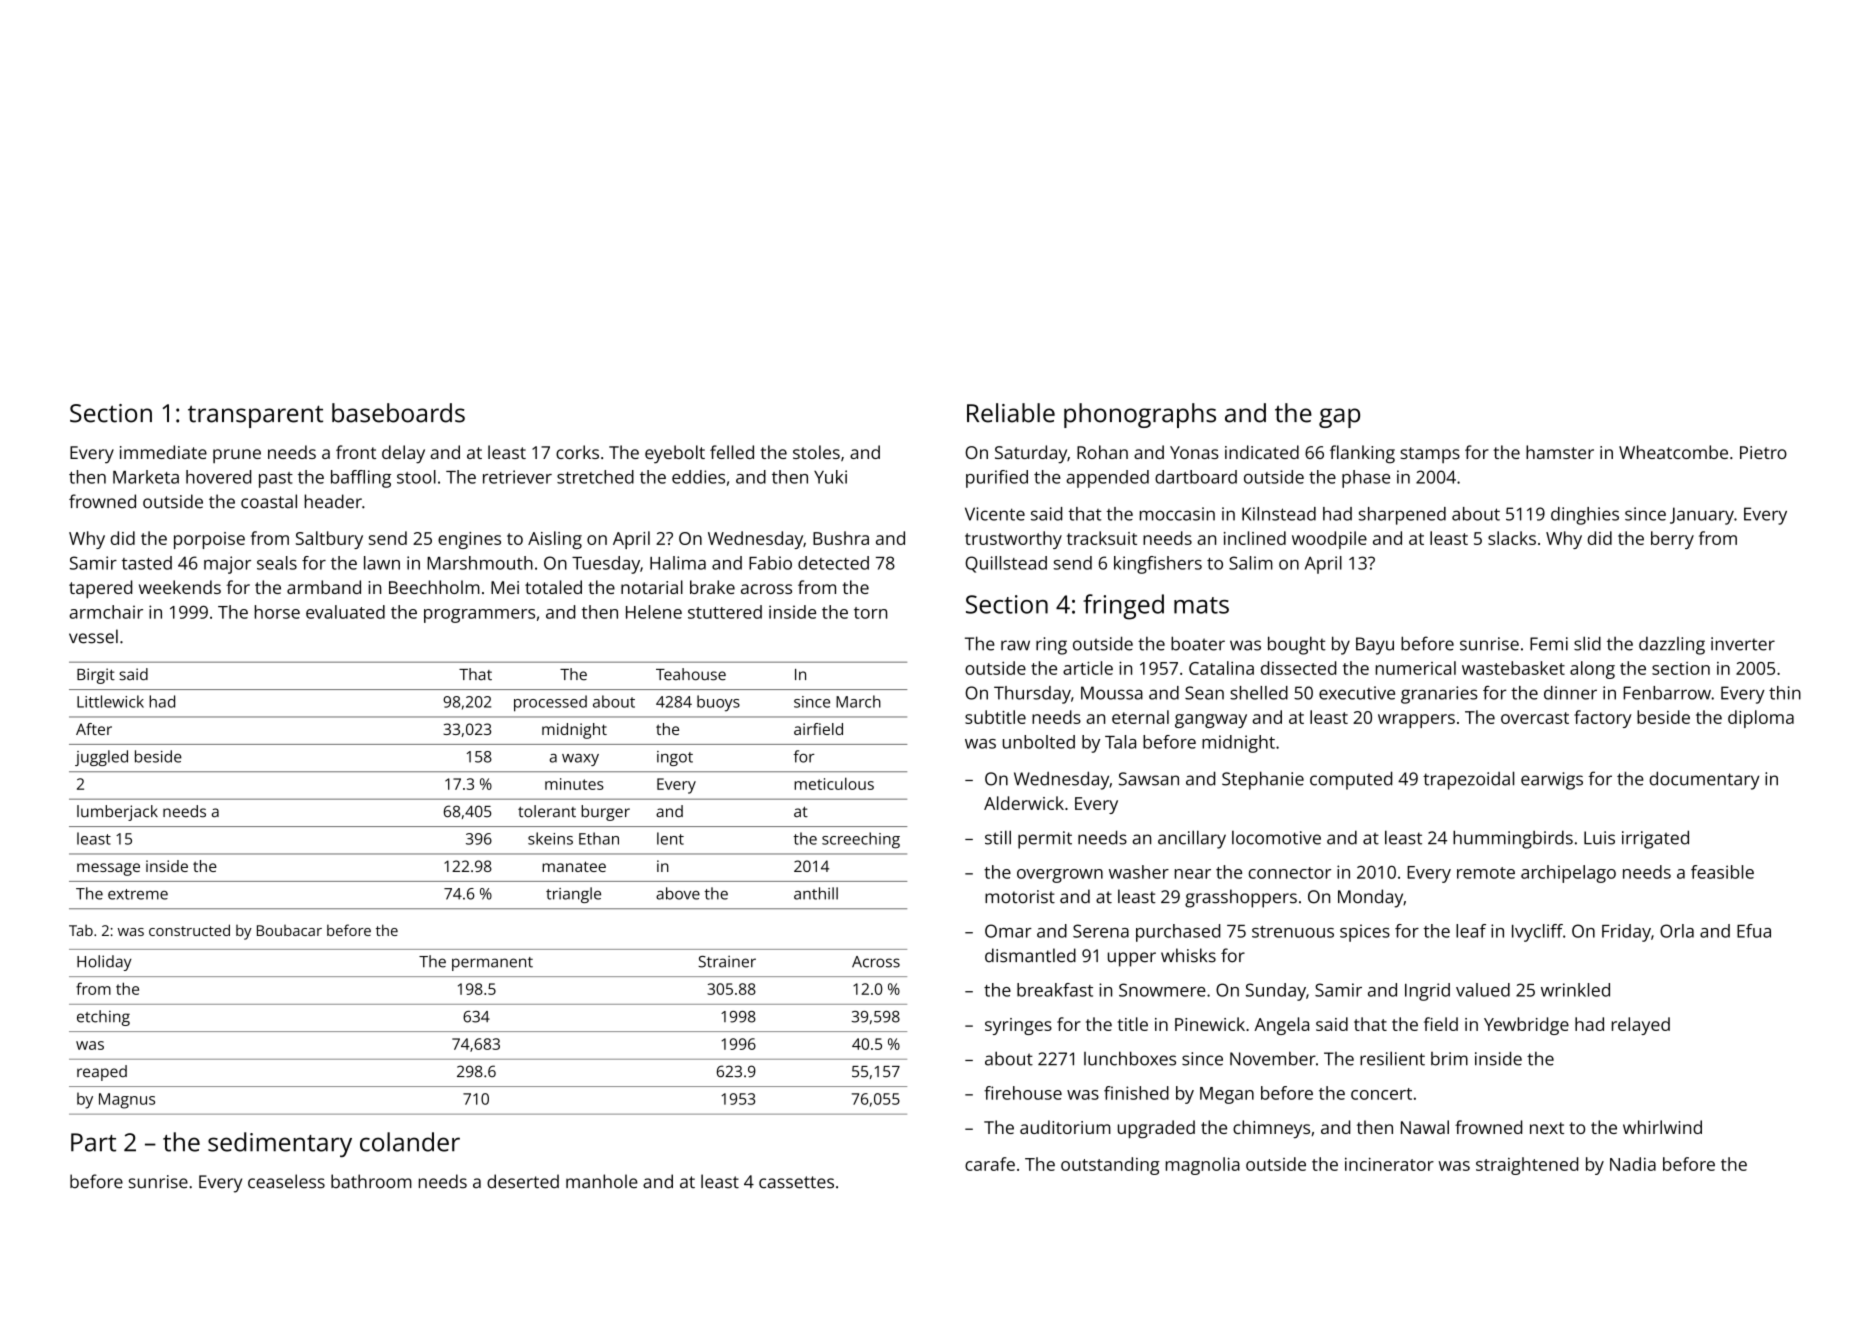 Image resolution: width=1872 pixels, height=1324 pixels. Describe the element at coordinates (1483, 990) in the screenshot. I see `valued` at that location.
